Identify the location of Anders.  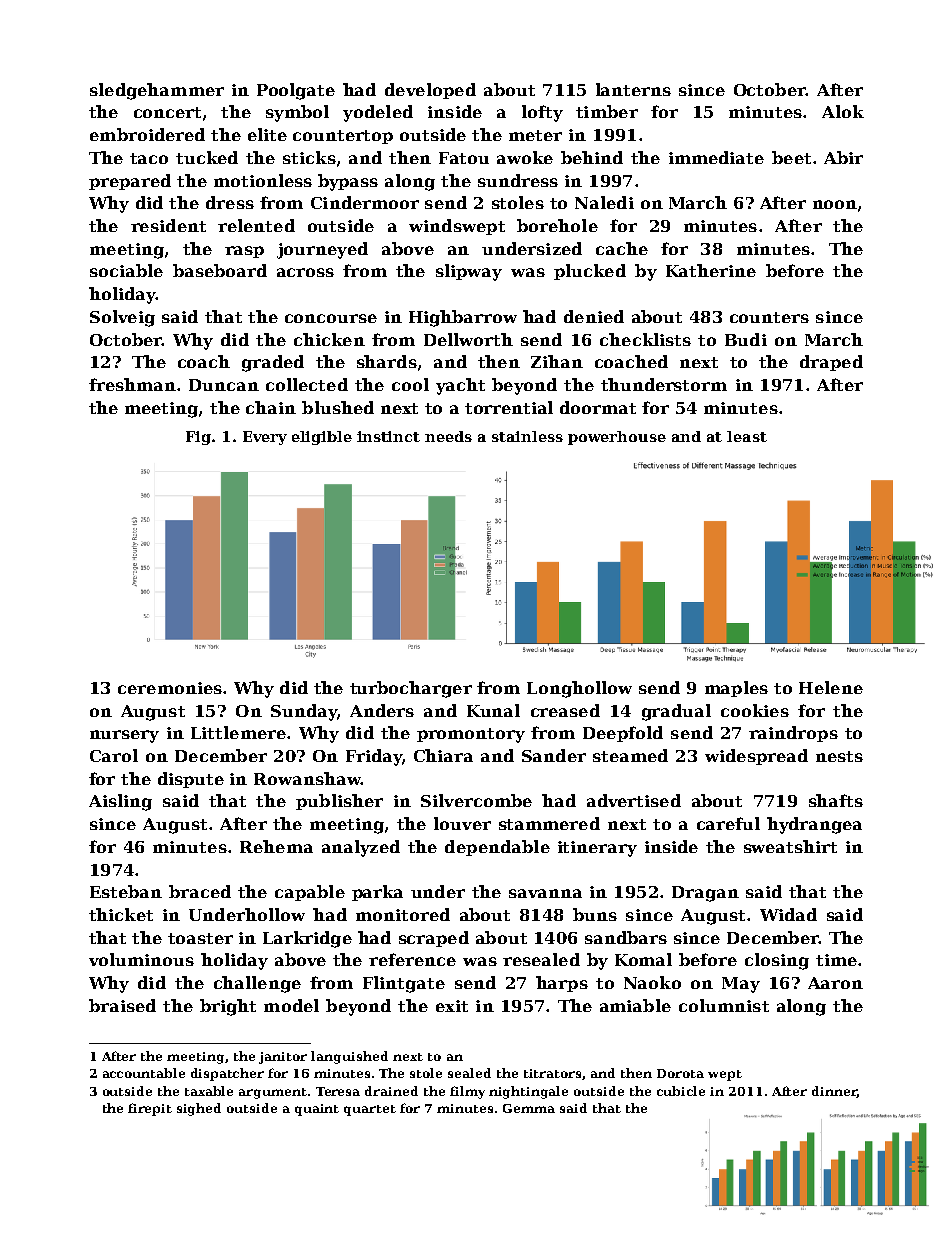
(382, 710).
